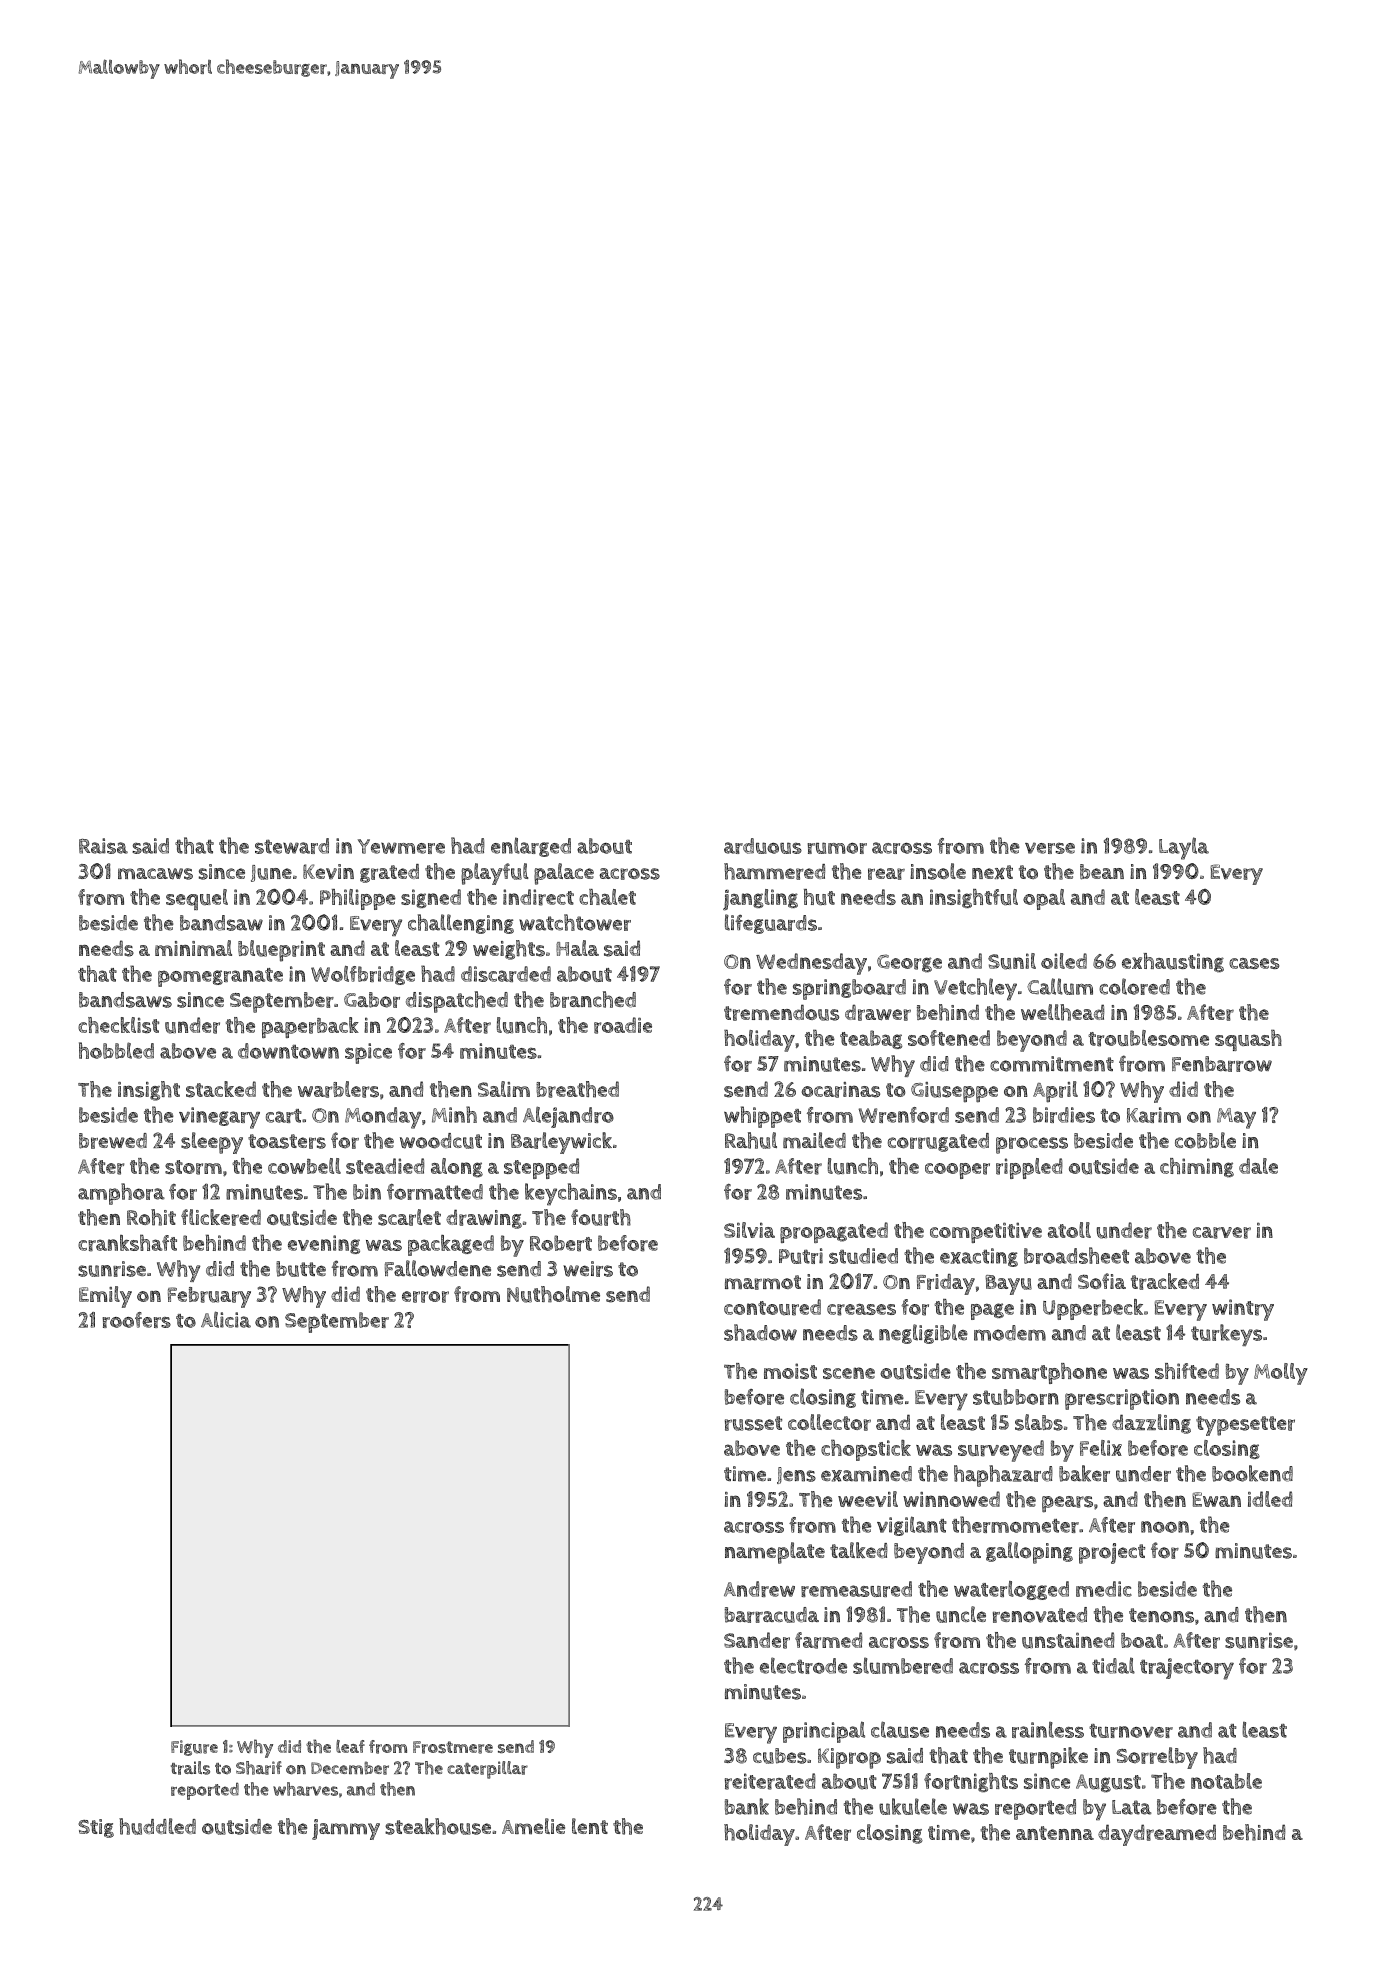  I want to click on bank, so click(747, 1806).
